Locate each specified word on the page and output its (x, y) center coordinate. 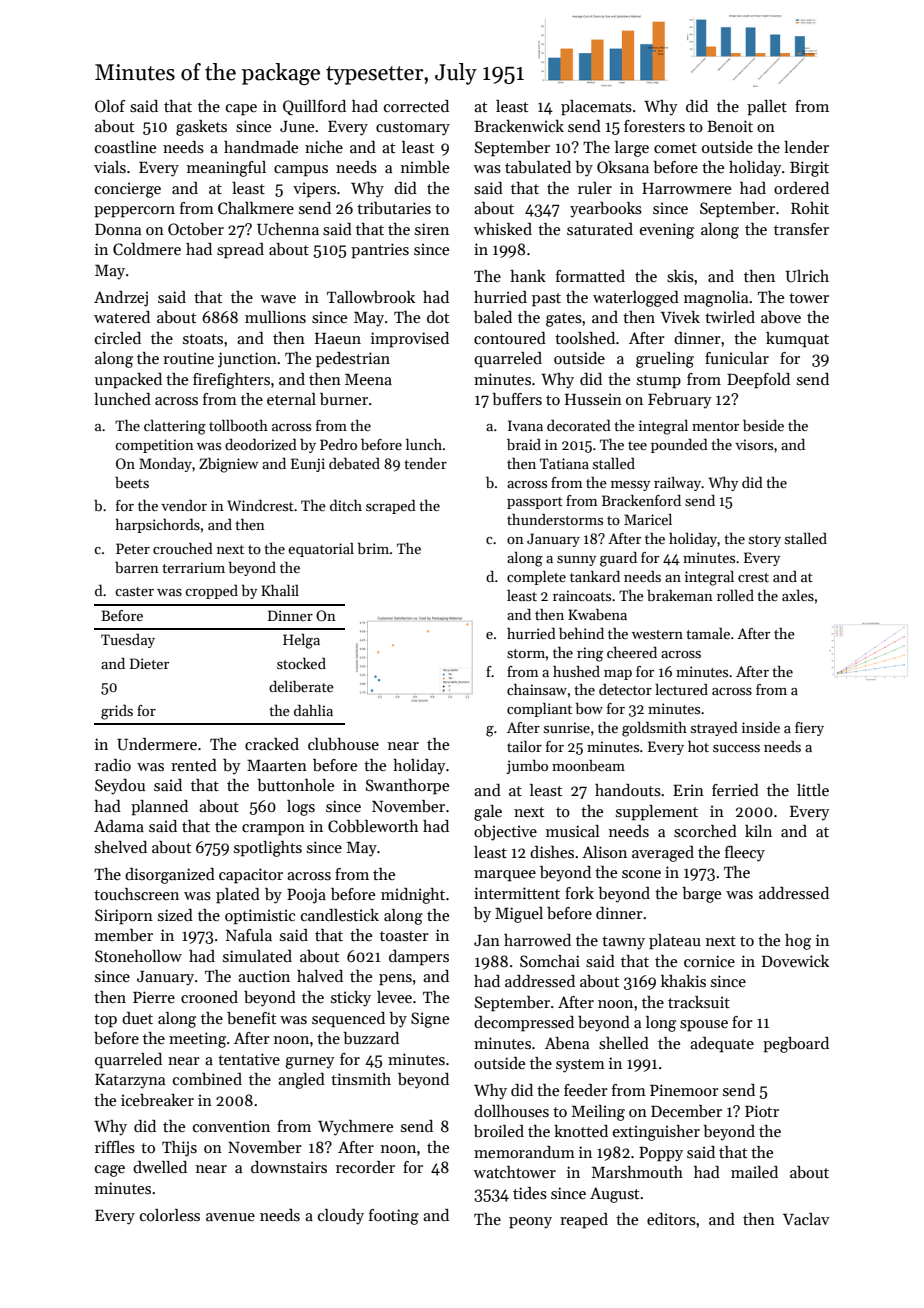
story (765, 541)
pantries (380, 251)
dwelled (160, 1167)
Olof (110, 106)
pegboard (796, 1045)
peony (530, 1223)
